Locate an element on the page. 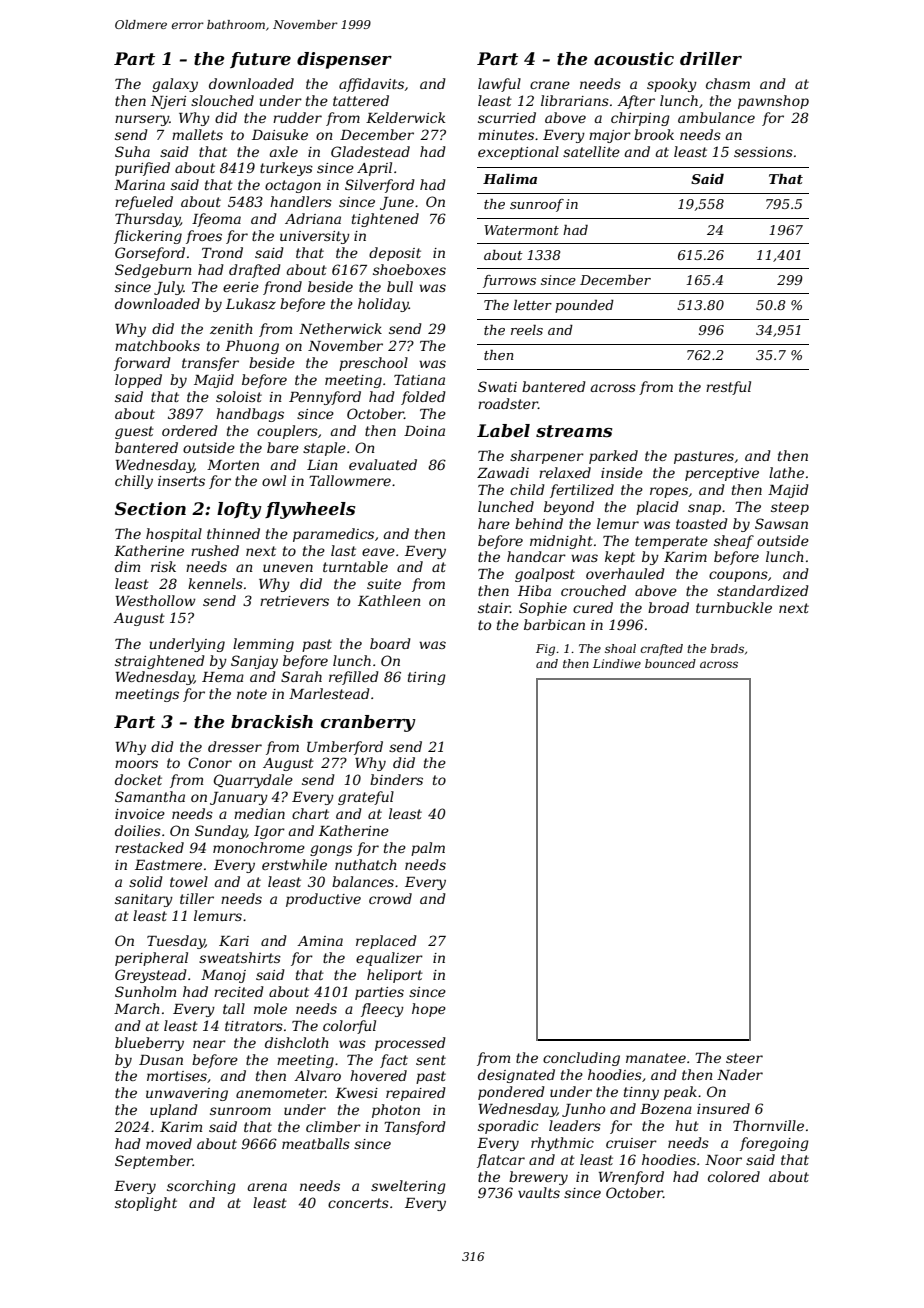 This document has width=924, height=1308. brads is located at coordinates (727, 648).
